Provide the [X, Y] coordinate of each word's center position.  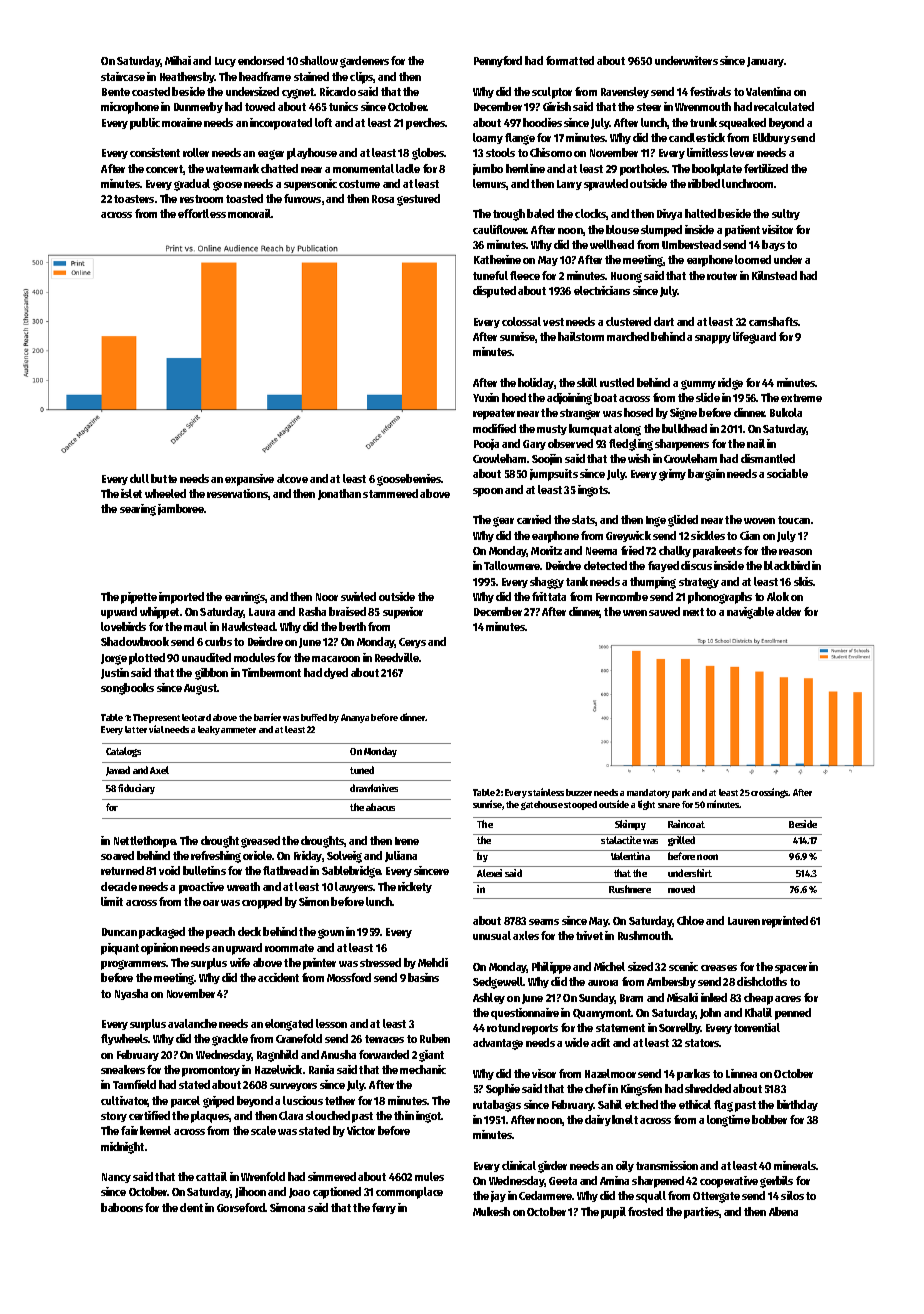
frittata [549, 596]
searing [138, 510]
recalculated [784, 106]
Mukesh [491, 1211]
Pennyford [498, 61]
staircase [123, 76]
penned [793, 1014]
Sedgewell [498, 983]
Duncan [119, 932]
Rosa [383, 199]
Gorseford [241, 1207]
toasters [134, 199]
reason [795, 552]
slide [708, 397]
